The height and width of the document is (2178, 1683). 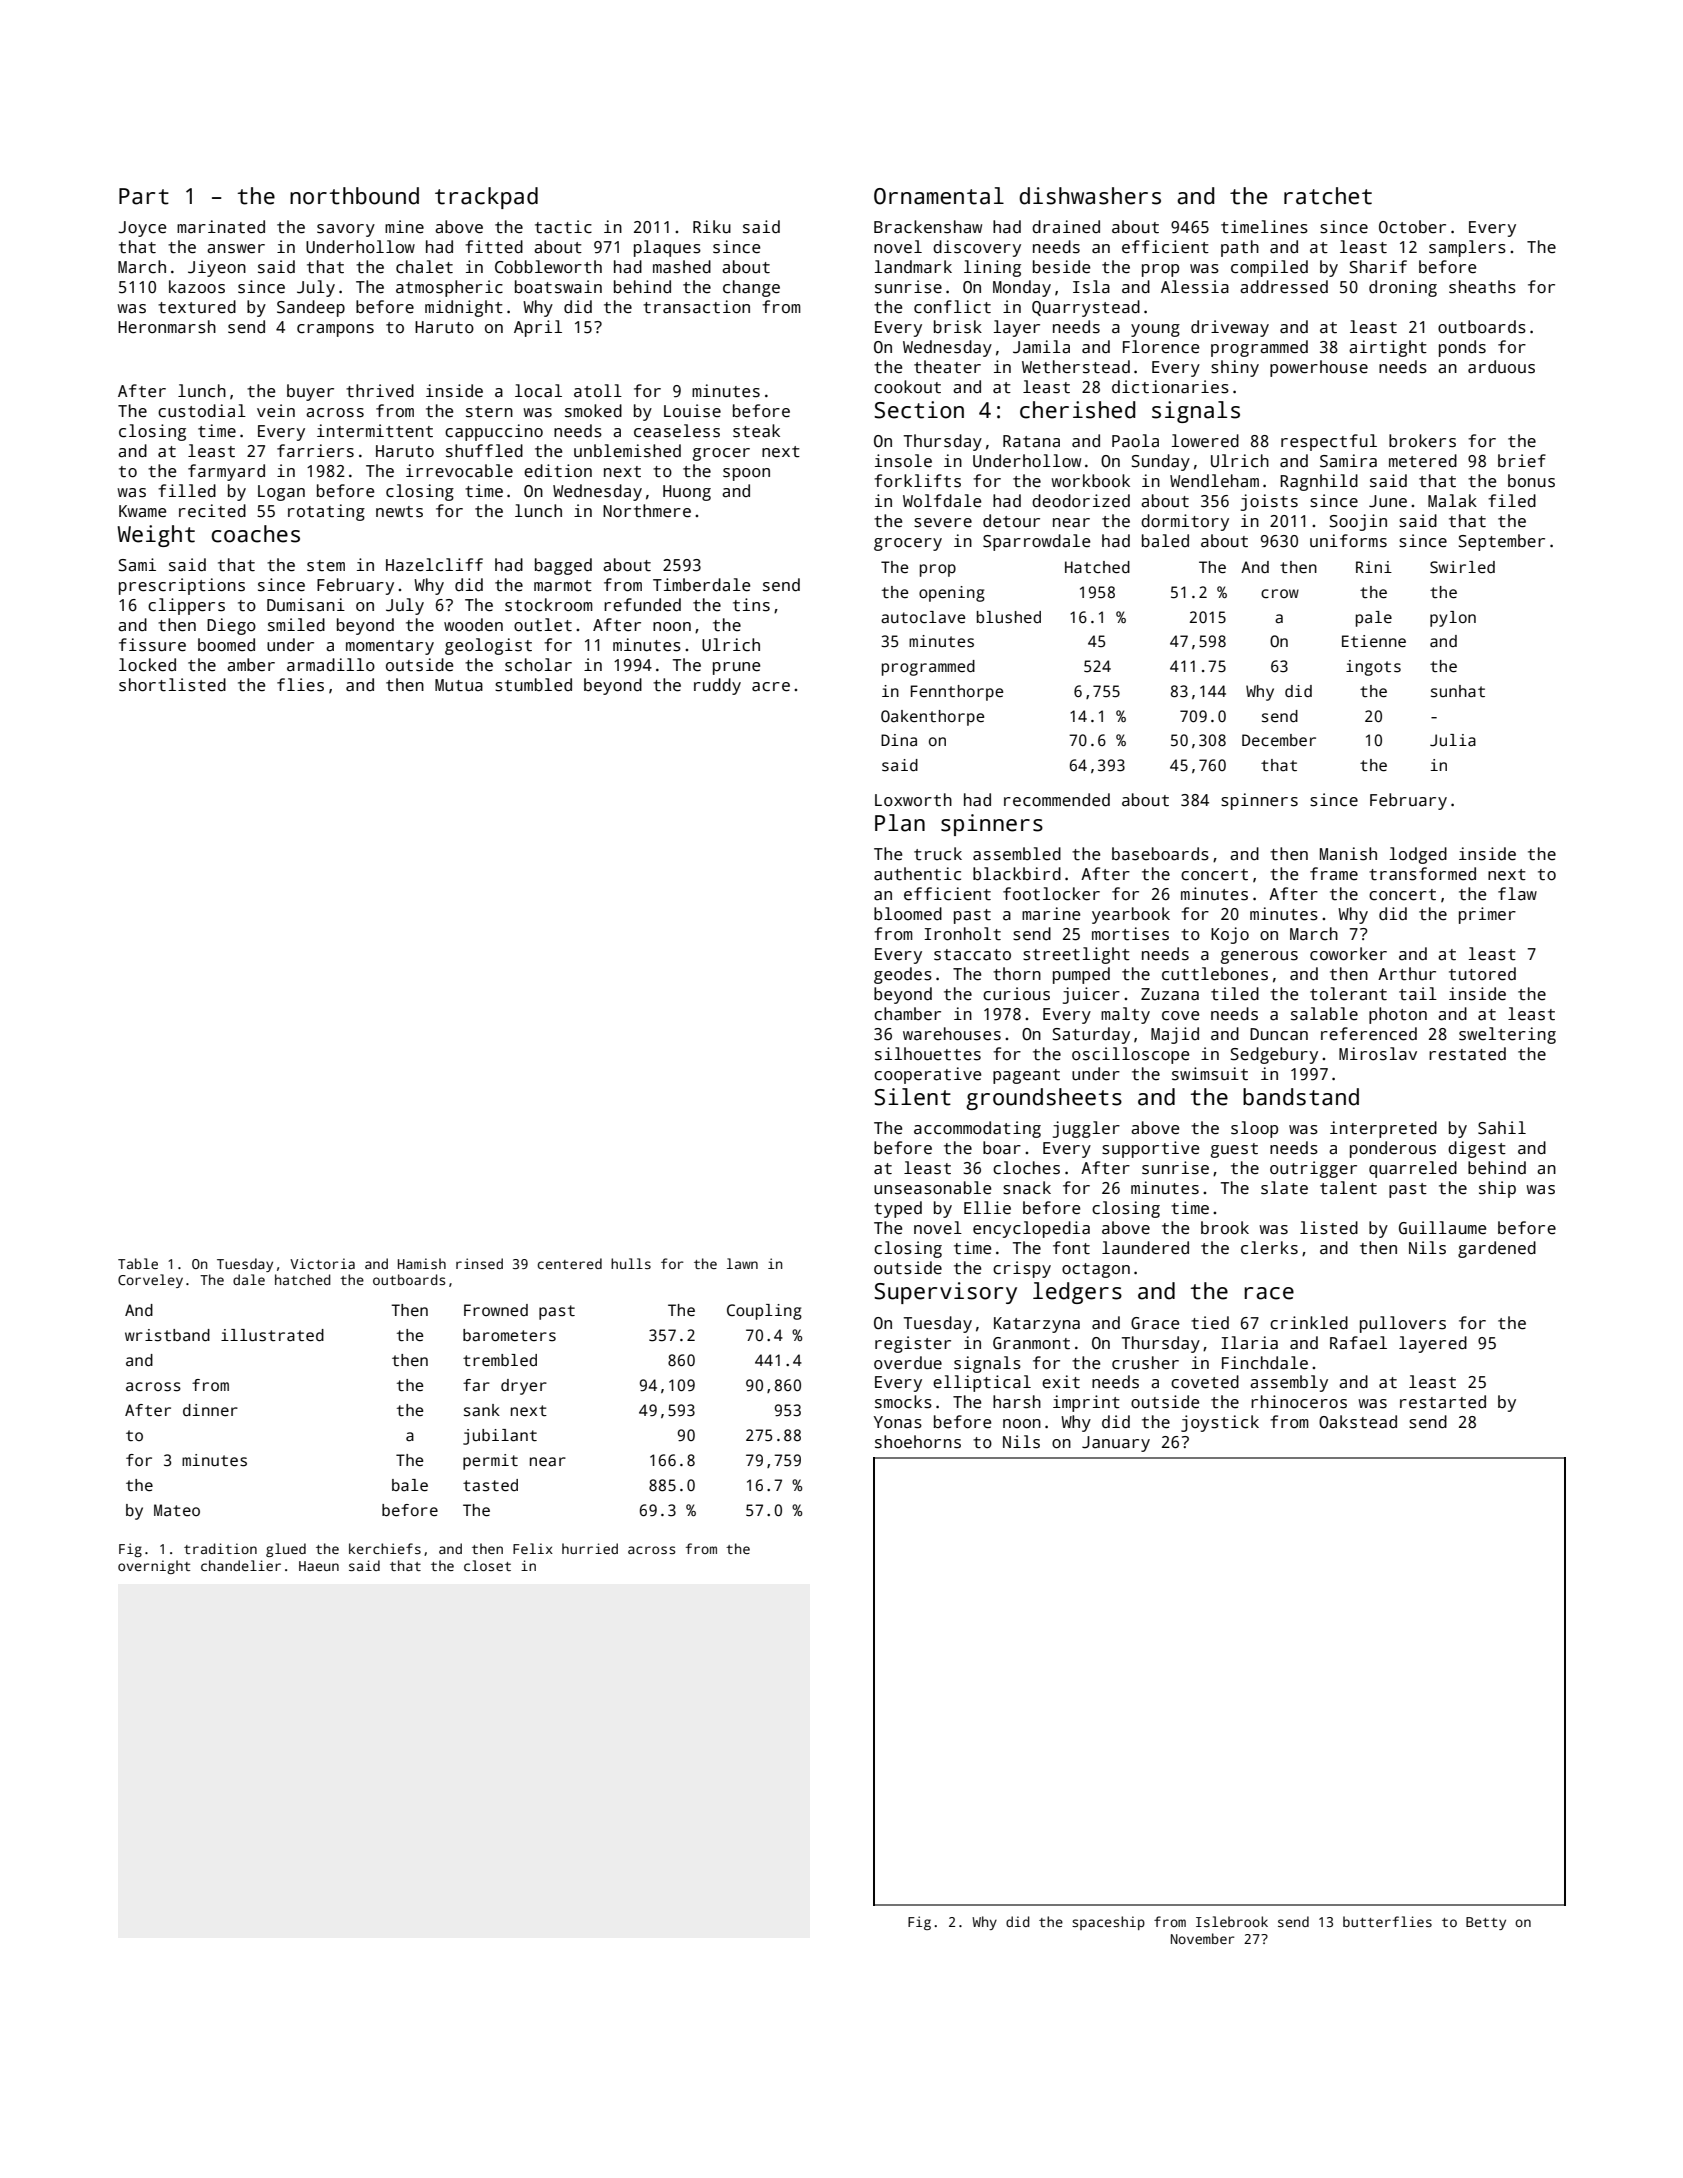 What do you see at coordinates (590, 1548) in the document?
I see `hurried` at bounding box center [590, 1548].
